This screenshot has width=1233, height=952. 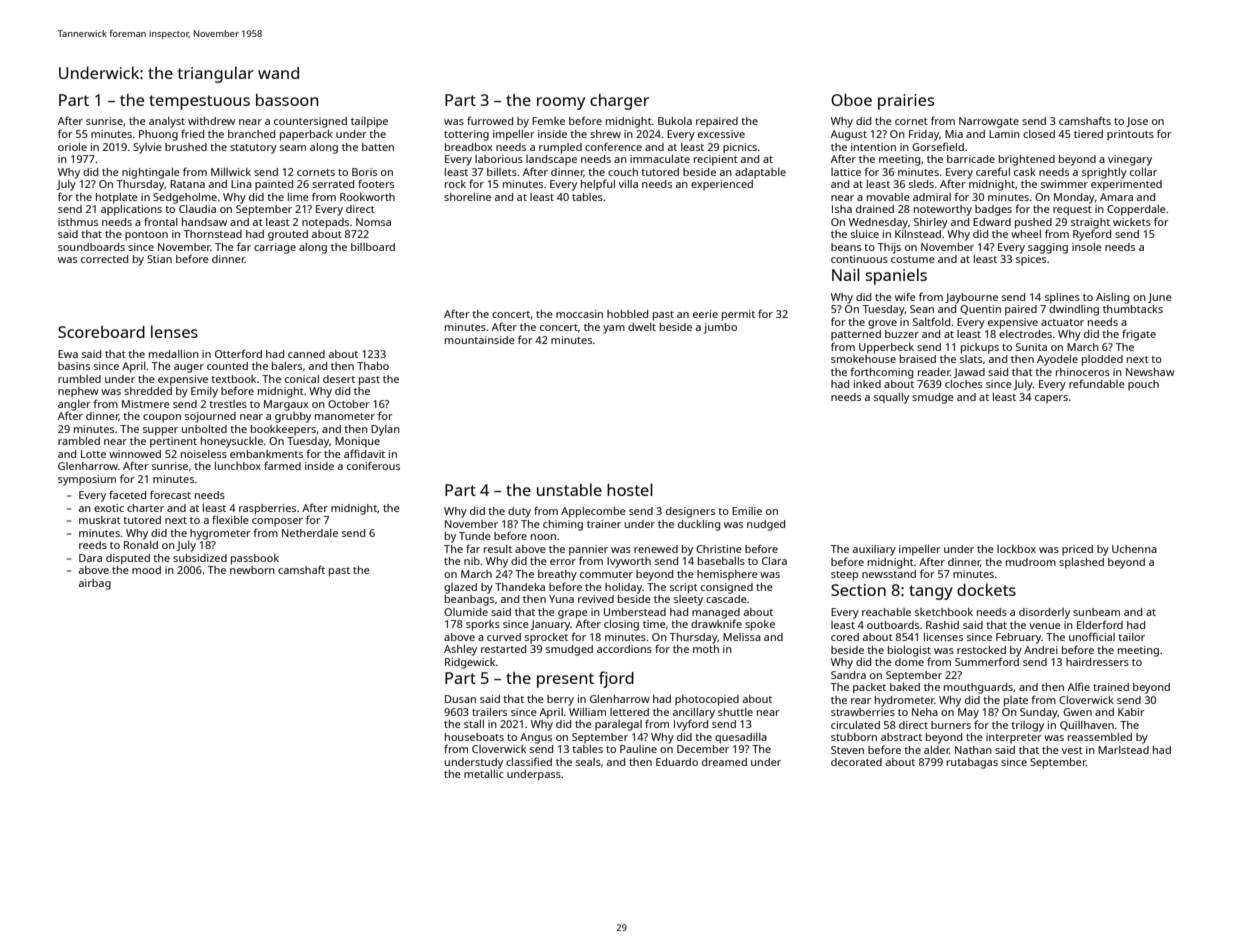 I want to click on prairies, so click(x=906, y=102).
